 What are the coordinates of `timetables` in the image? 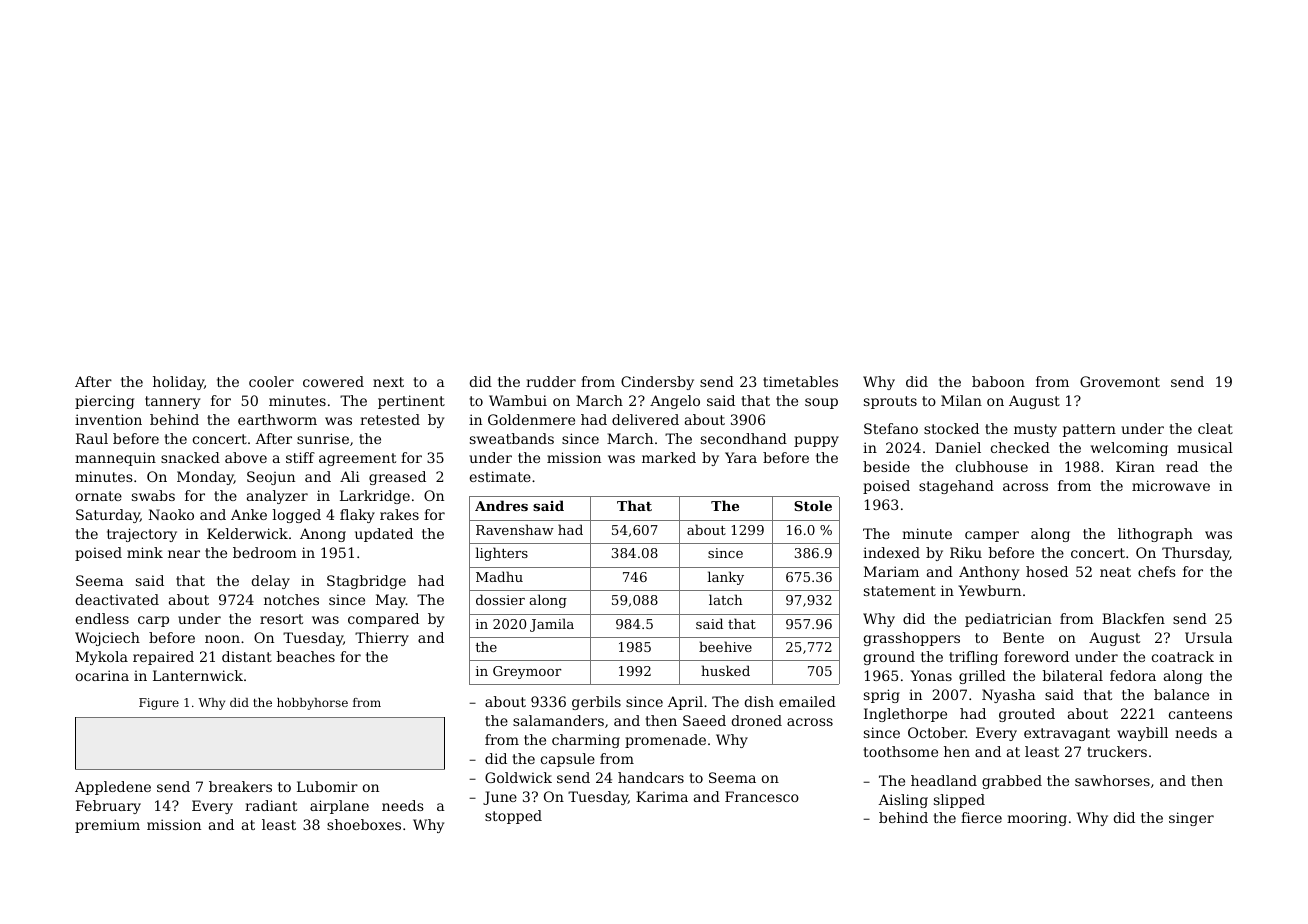 It's located at (800, 381).
